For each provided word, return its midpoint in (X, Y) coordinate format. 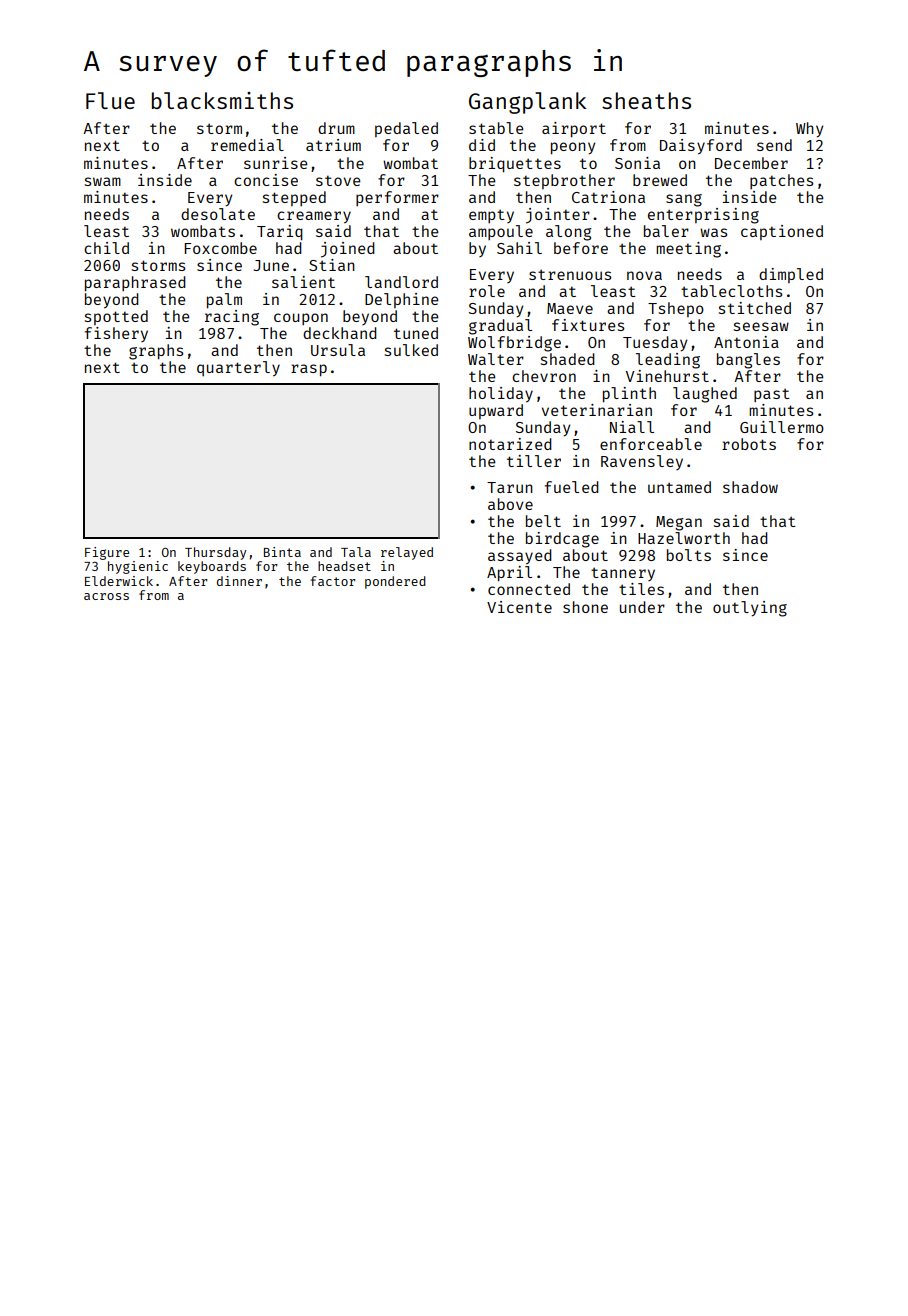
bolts (689, 555)
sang (684, 200)
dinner (239, 581)
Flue (110, 100)
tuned (416, 333)
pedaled (406, 129)
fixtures (588, 325)
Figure (107, 553)
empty (491, 216)
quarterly (238, 369)
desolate (218, 214)
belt (543, 521)
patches (781, 181)
